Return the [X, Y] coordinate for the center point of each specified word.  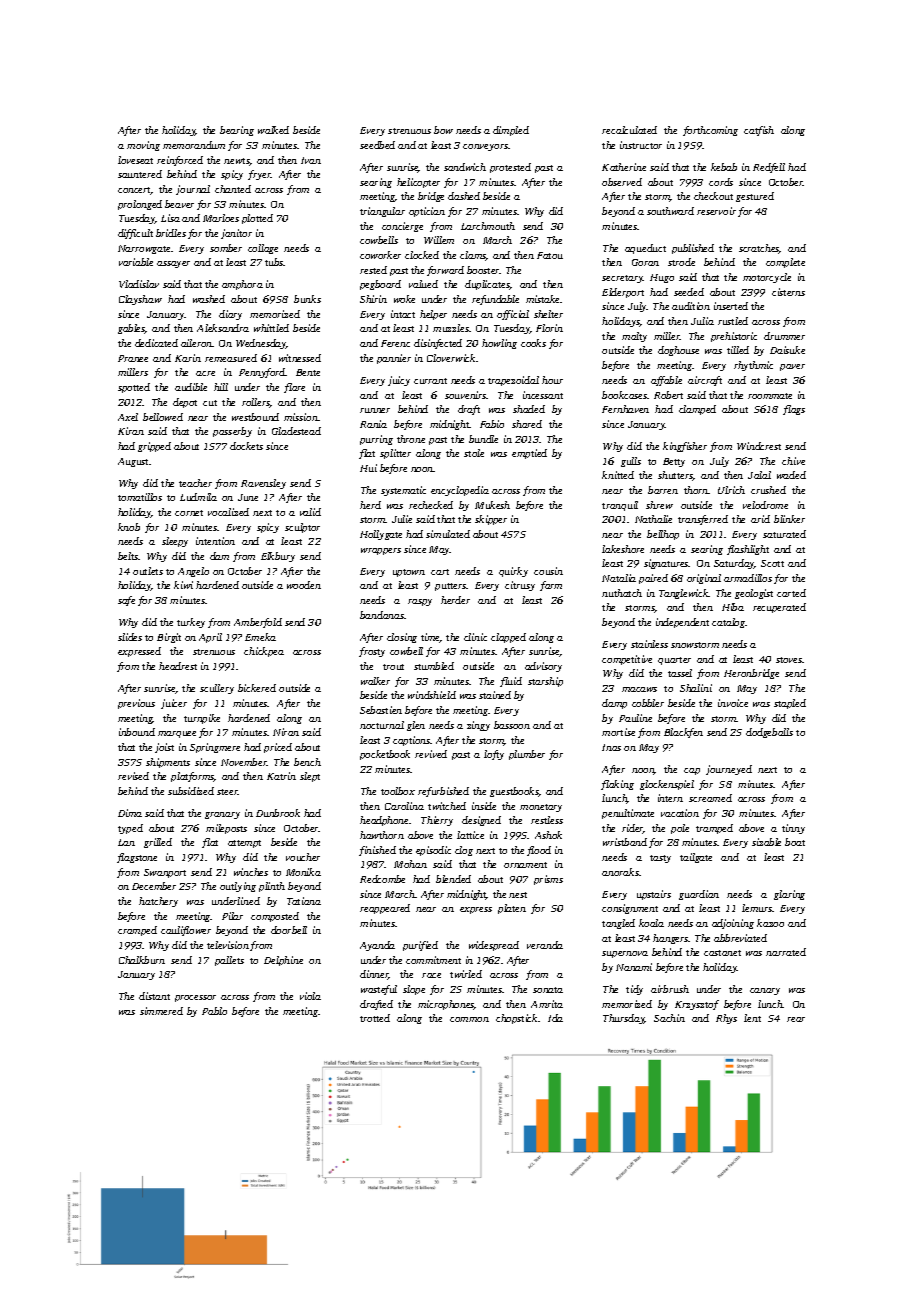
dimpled [511, 131]
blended [453, 879]
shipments [168, 763]
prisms [548, 880]
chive [793, 461]
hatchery [158, 902]
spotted [134, 388]
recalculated [629, 130]
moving [143, 146]
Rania [373, 424]
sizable [766, 842]
